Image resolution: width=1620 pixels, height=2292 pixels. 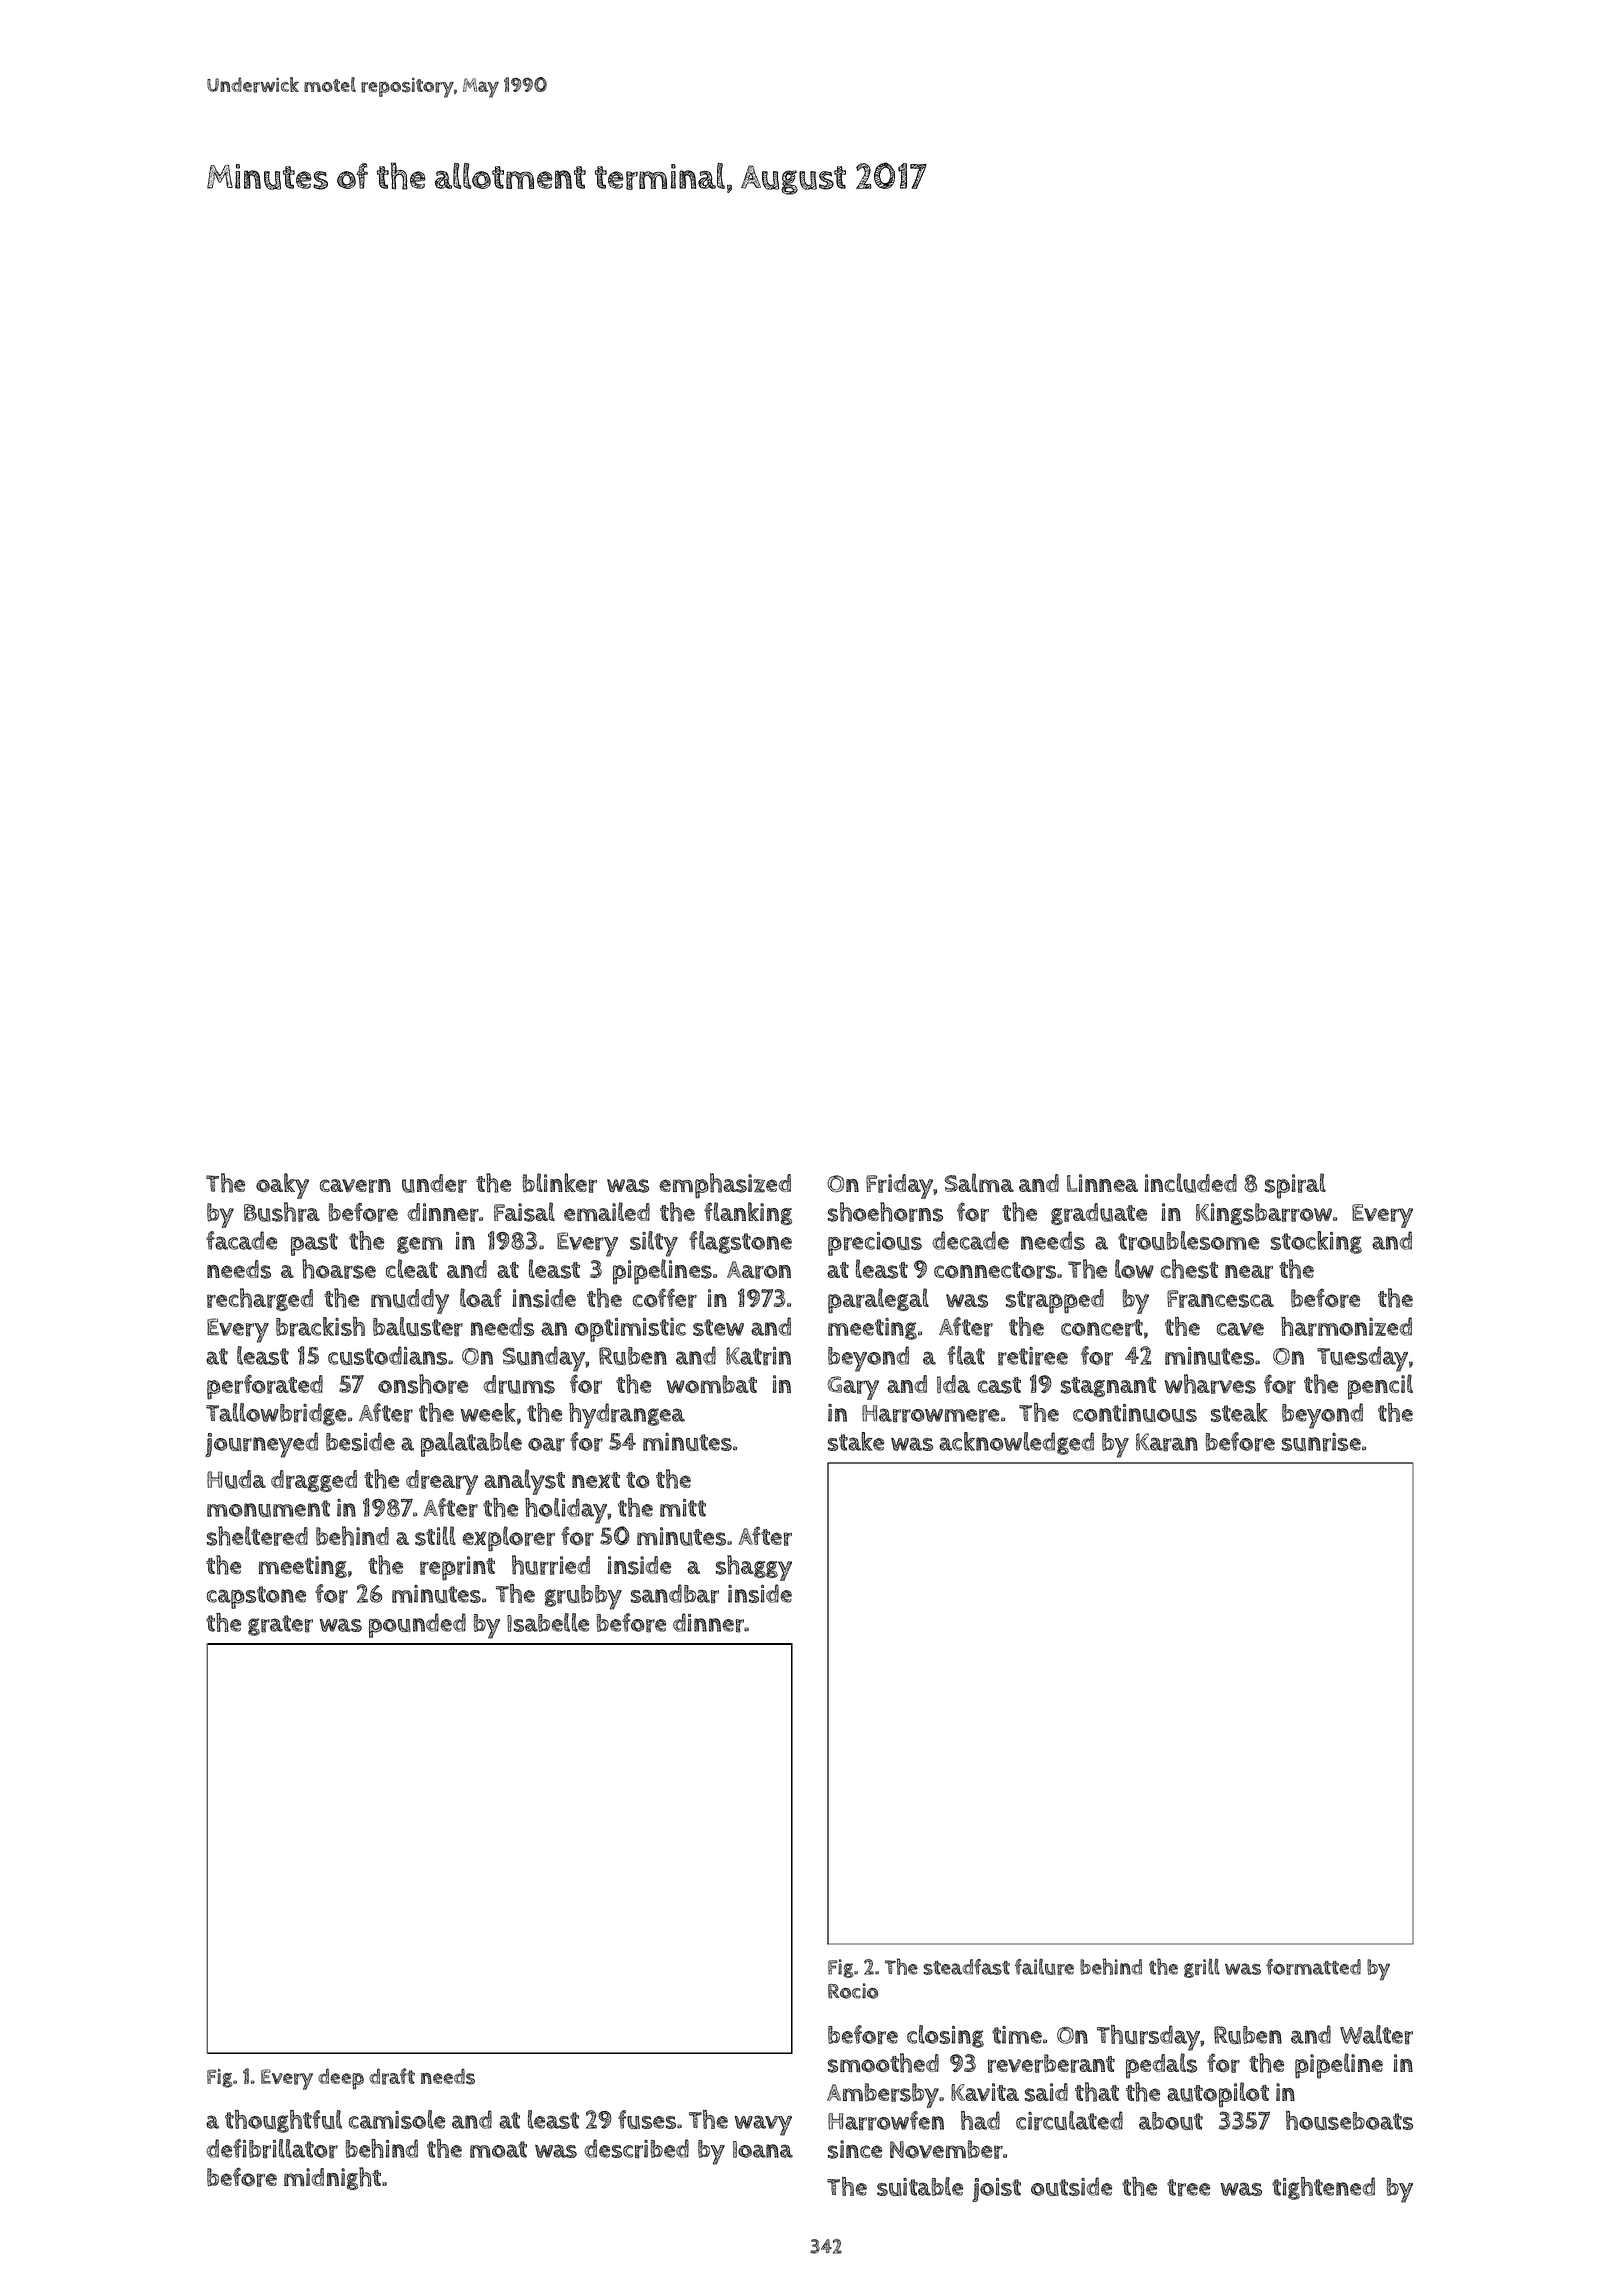 I want to click on reprint, so click(x=457, y=1568).
